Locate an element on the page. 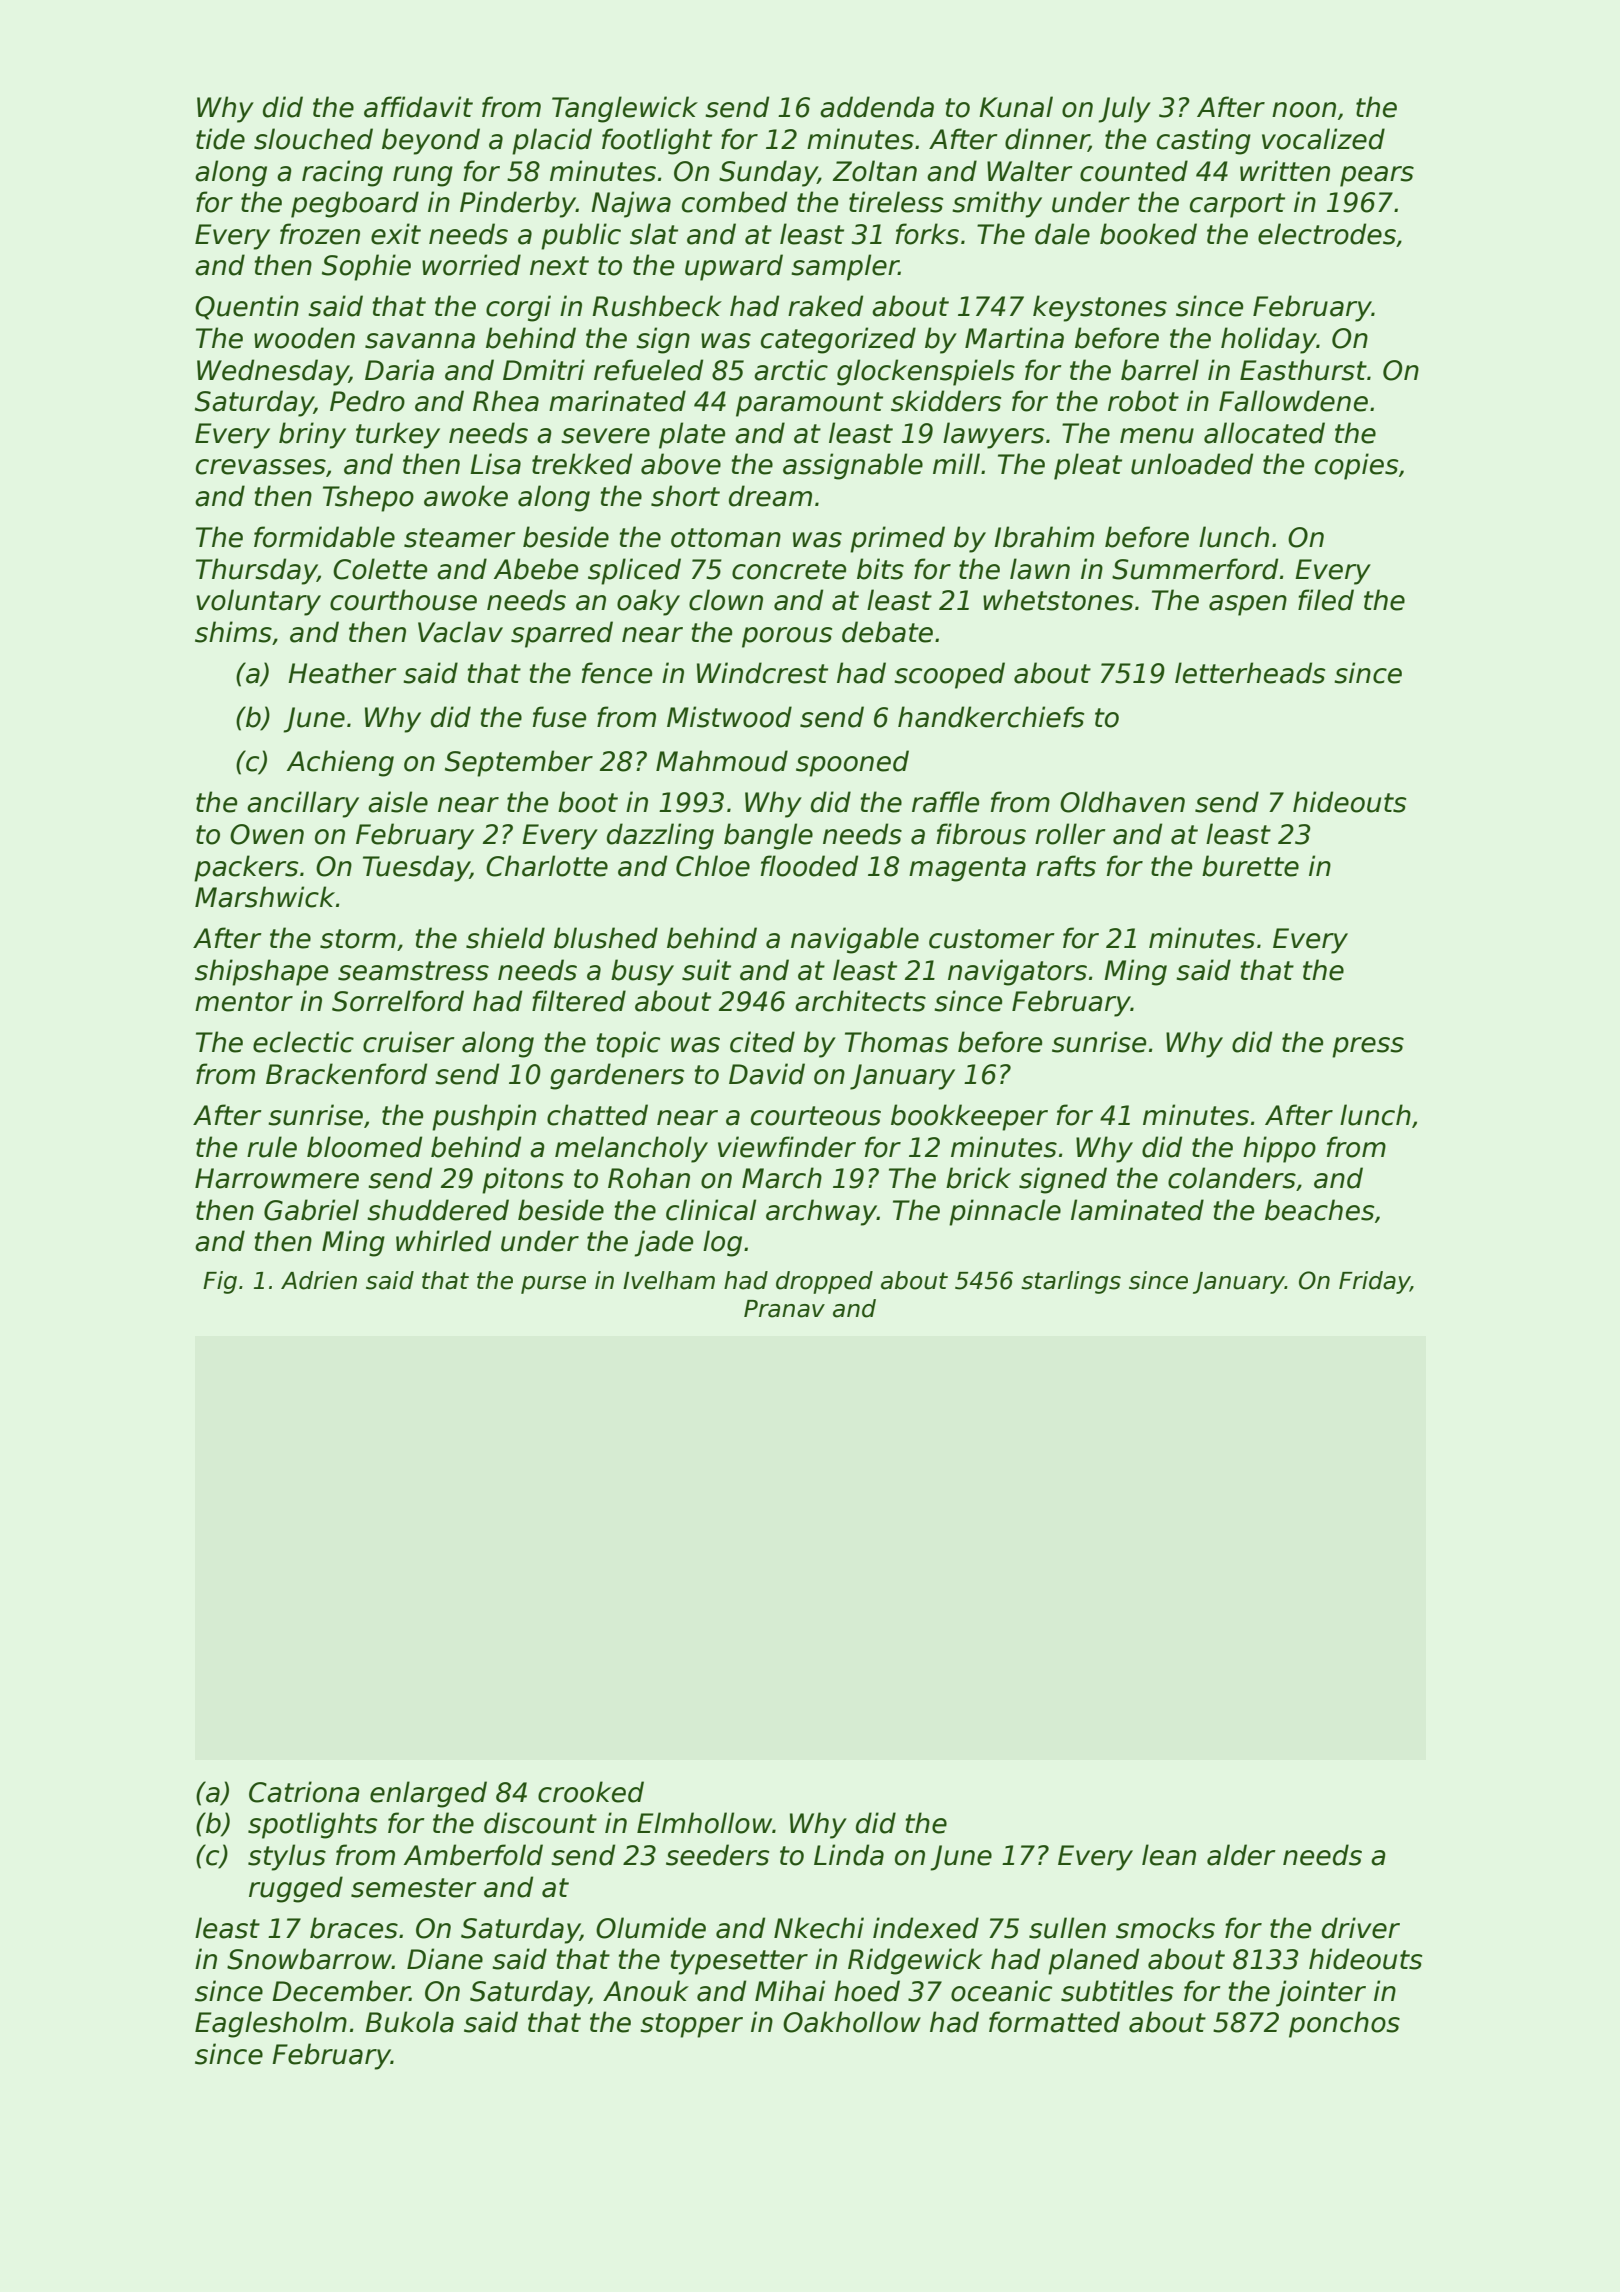 The height and width of the image is (2292, 1620). architects is located at coordinates (860, 1001).
